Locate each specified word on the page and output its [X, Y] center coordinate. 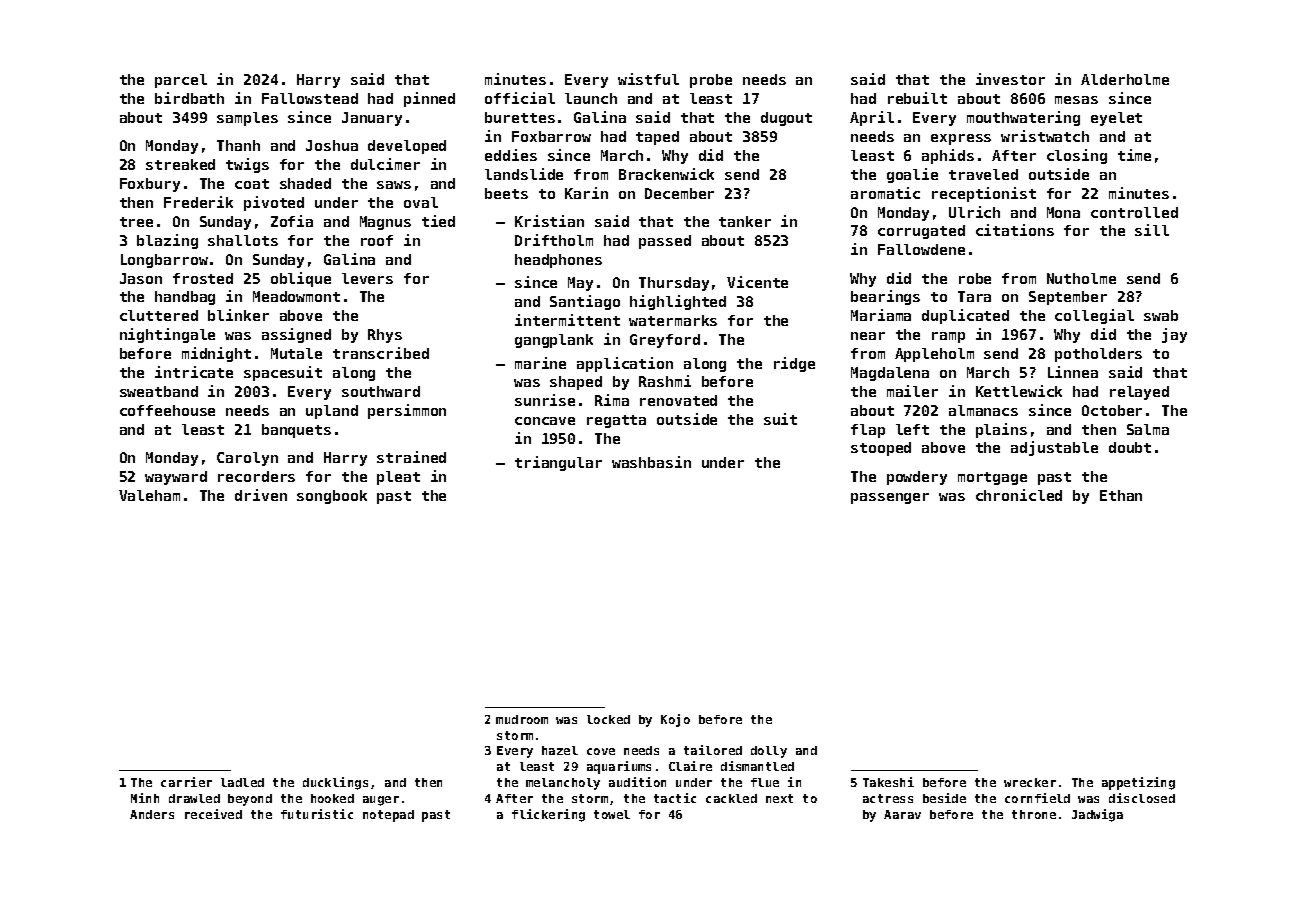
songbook [332, 497]
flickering [548, 815]
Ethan [1121, 495]
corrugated [921, 232]
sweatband [159, 391]
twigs [247, 165]
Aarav [902, 814]
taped [657, 138]
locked [608, 719]
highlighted [678, 302]
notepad [388, 816]
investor [1010, 79]
